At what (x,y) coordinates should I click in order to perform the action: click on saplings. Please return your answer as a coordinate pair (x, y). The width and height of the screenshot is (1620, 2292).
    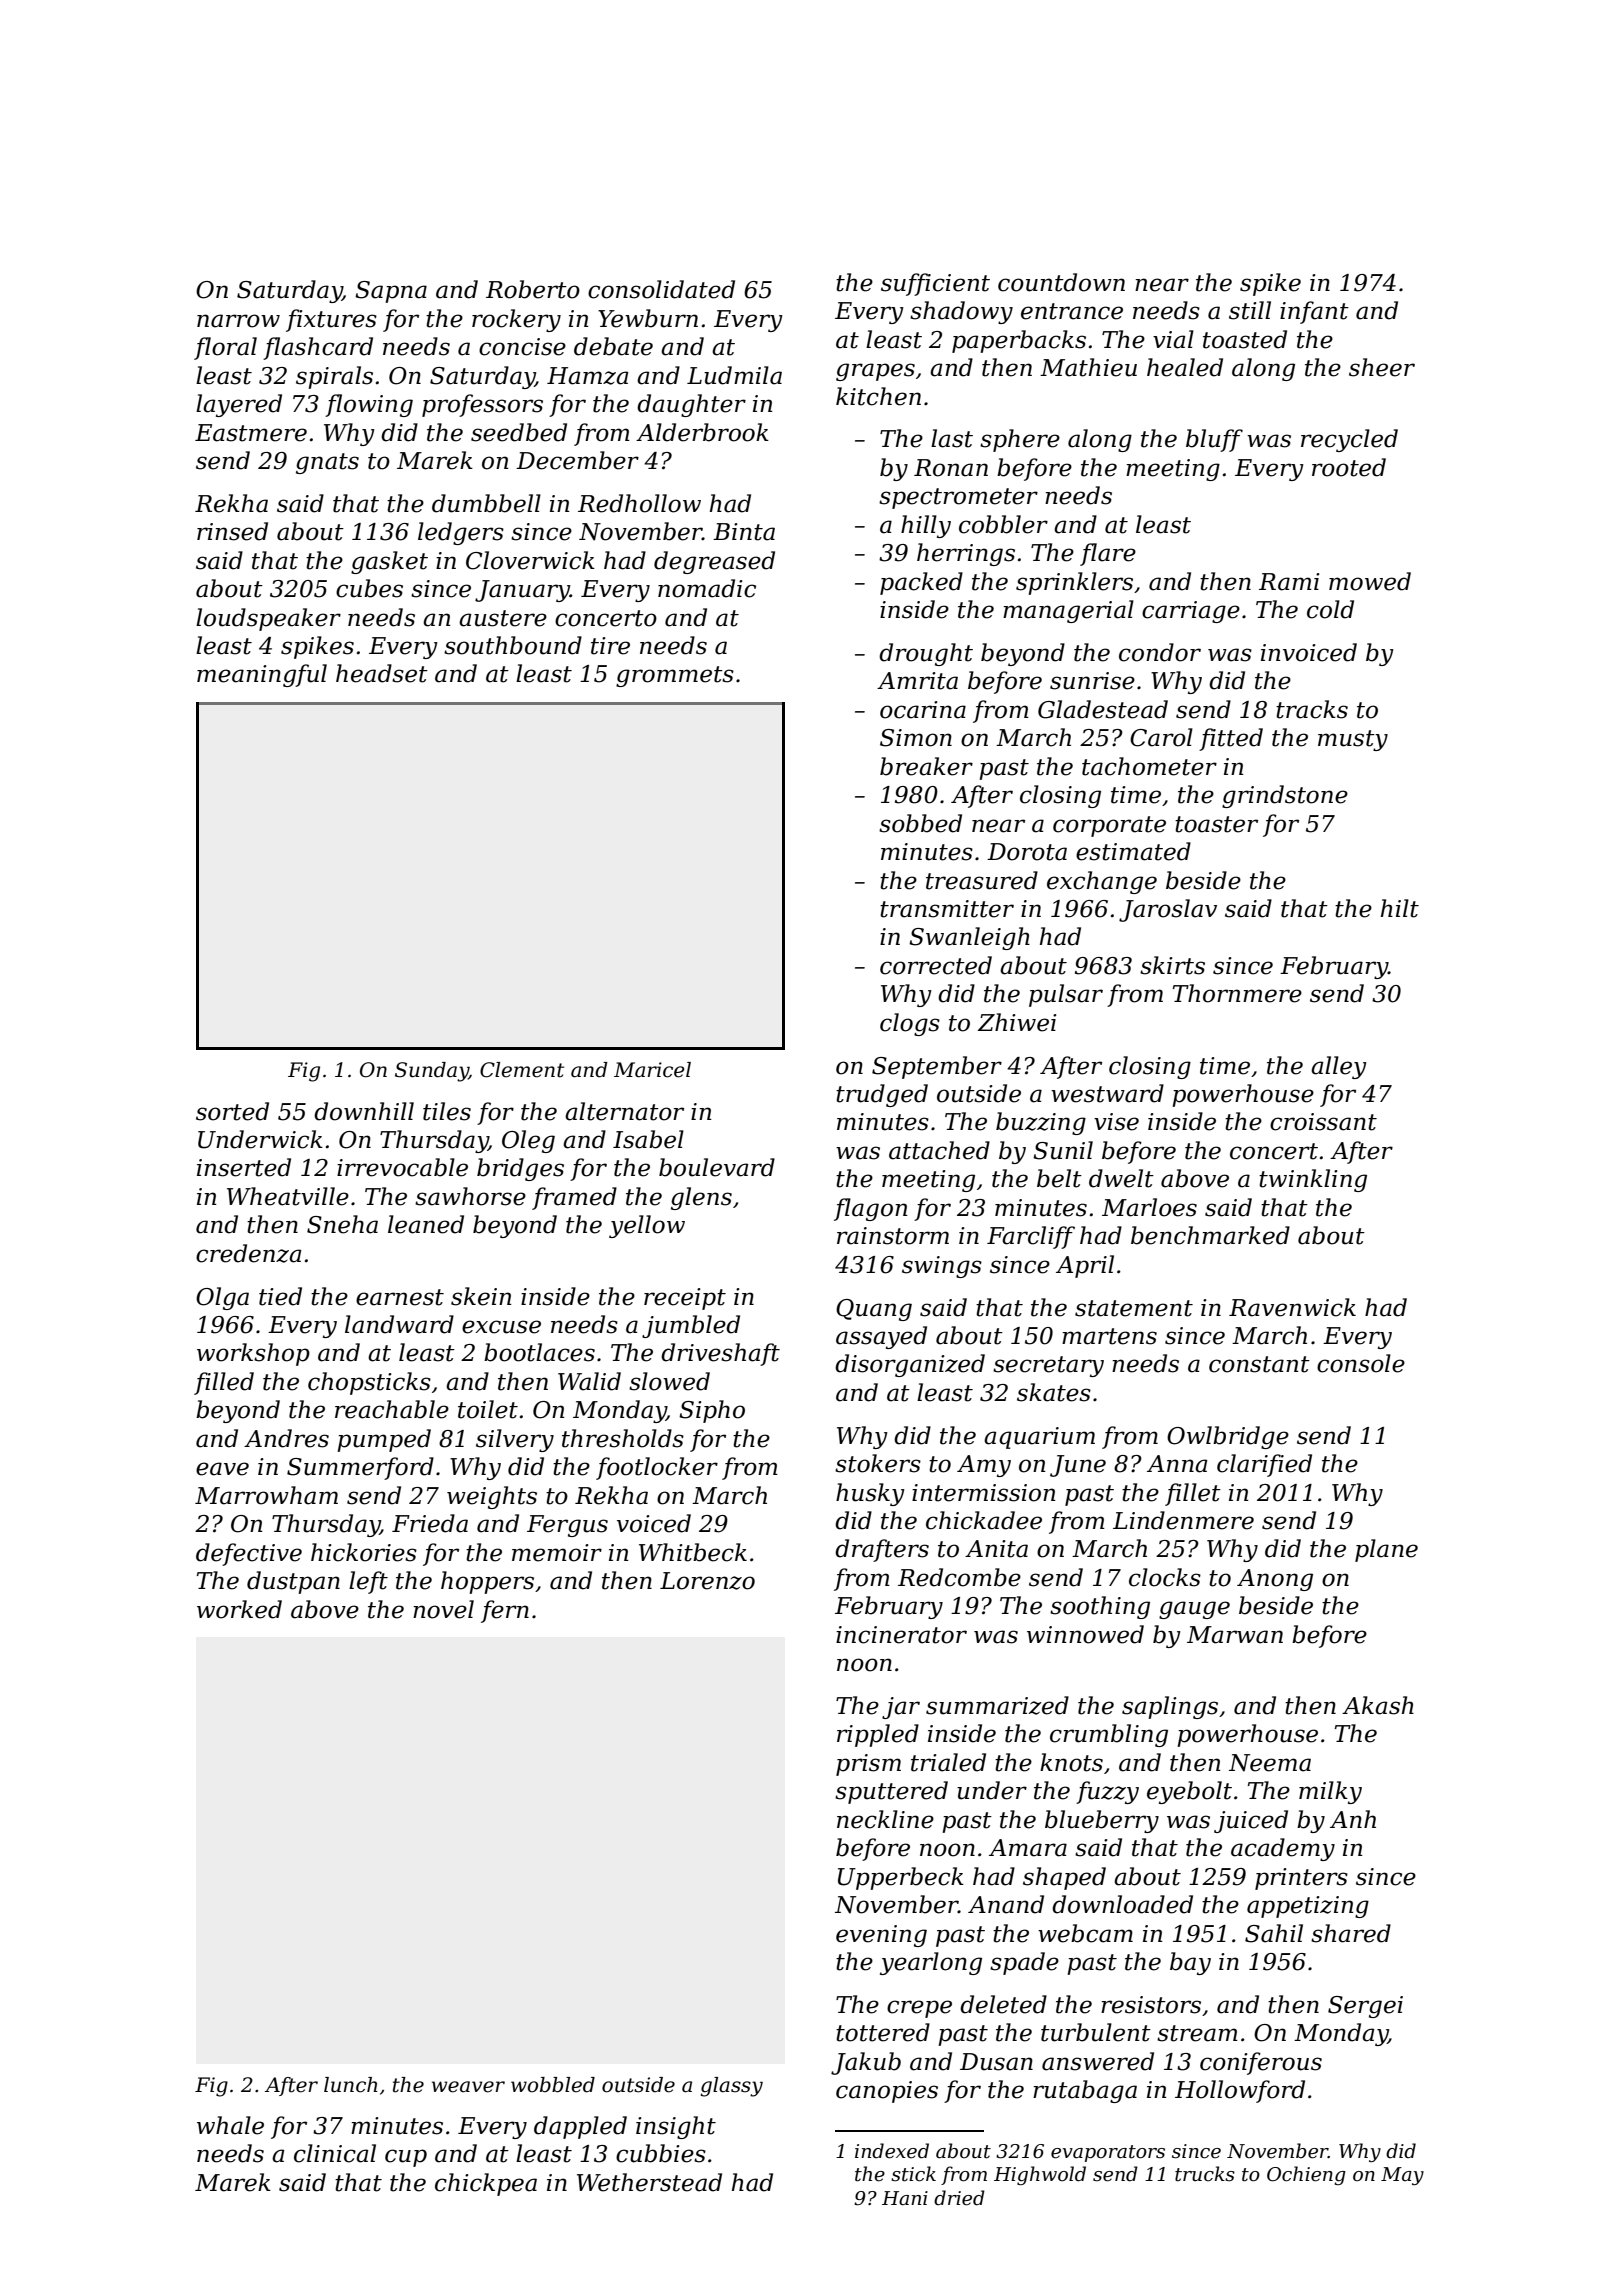
    Looking at the image, I should click on (1170, 1707).
